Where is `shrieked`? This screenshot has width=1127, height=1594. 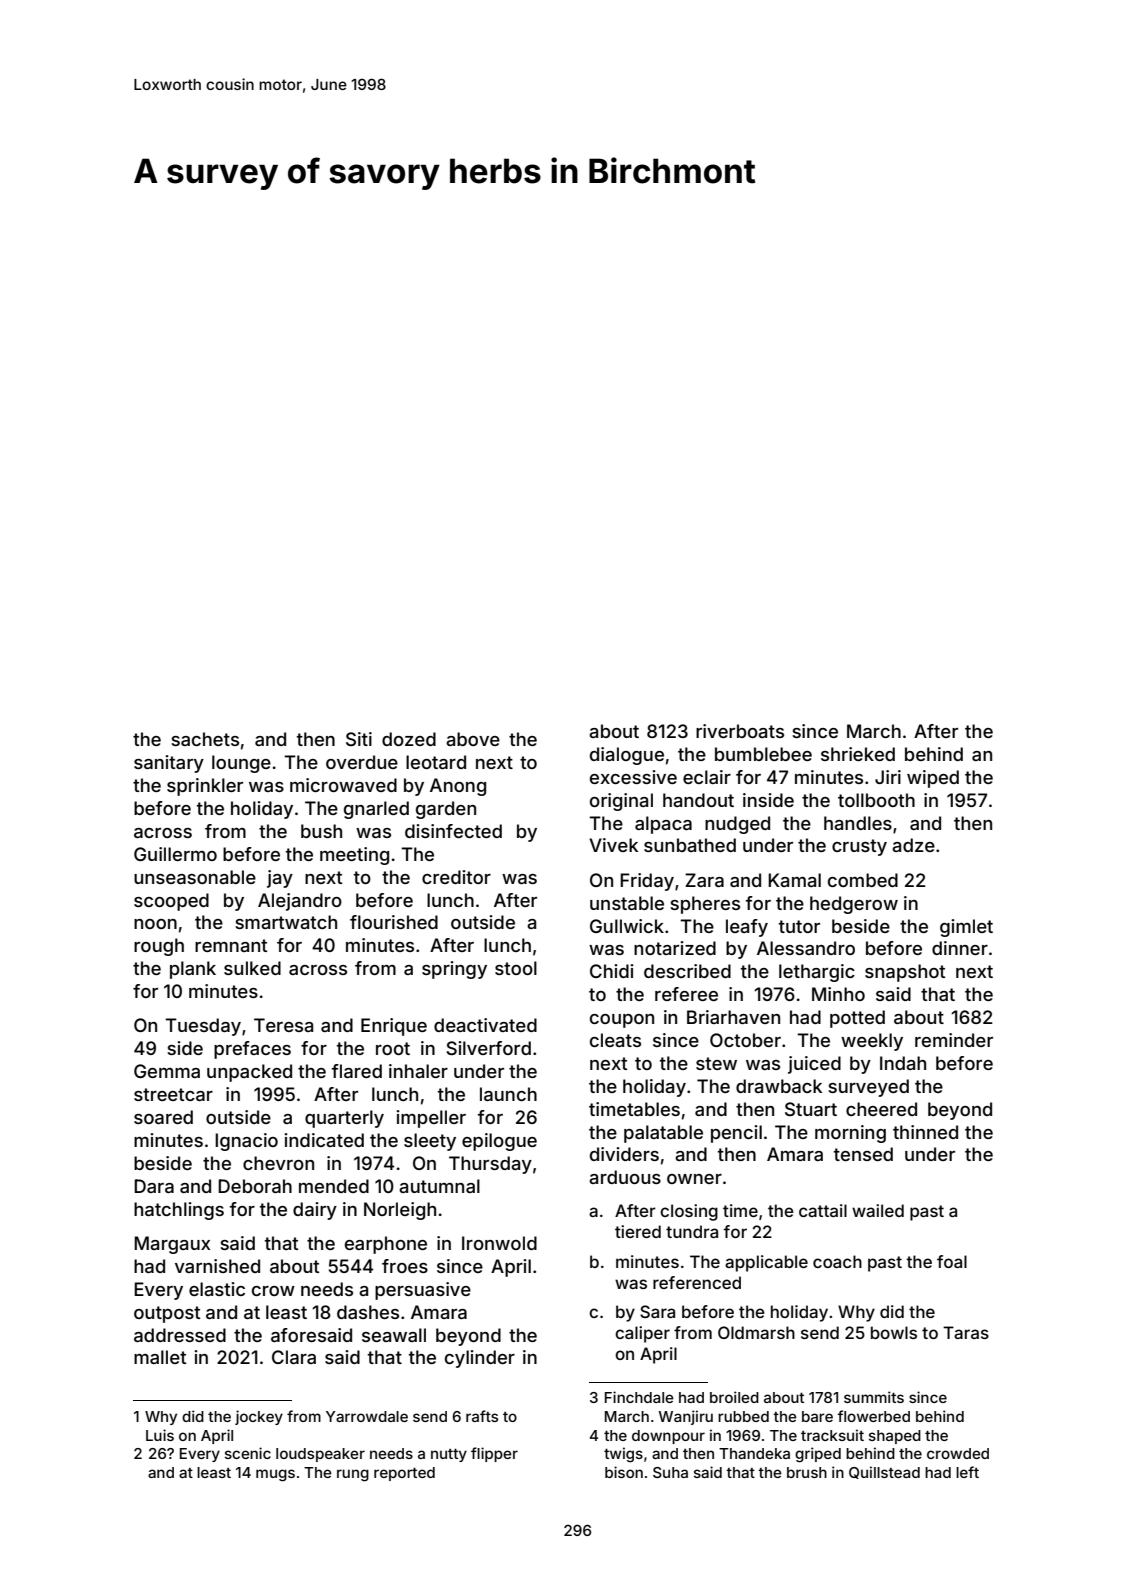 shrieked is located at coordinates (858, 754).
